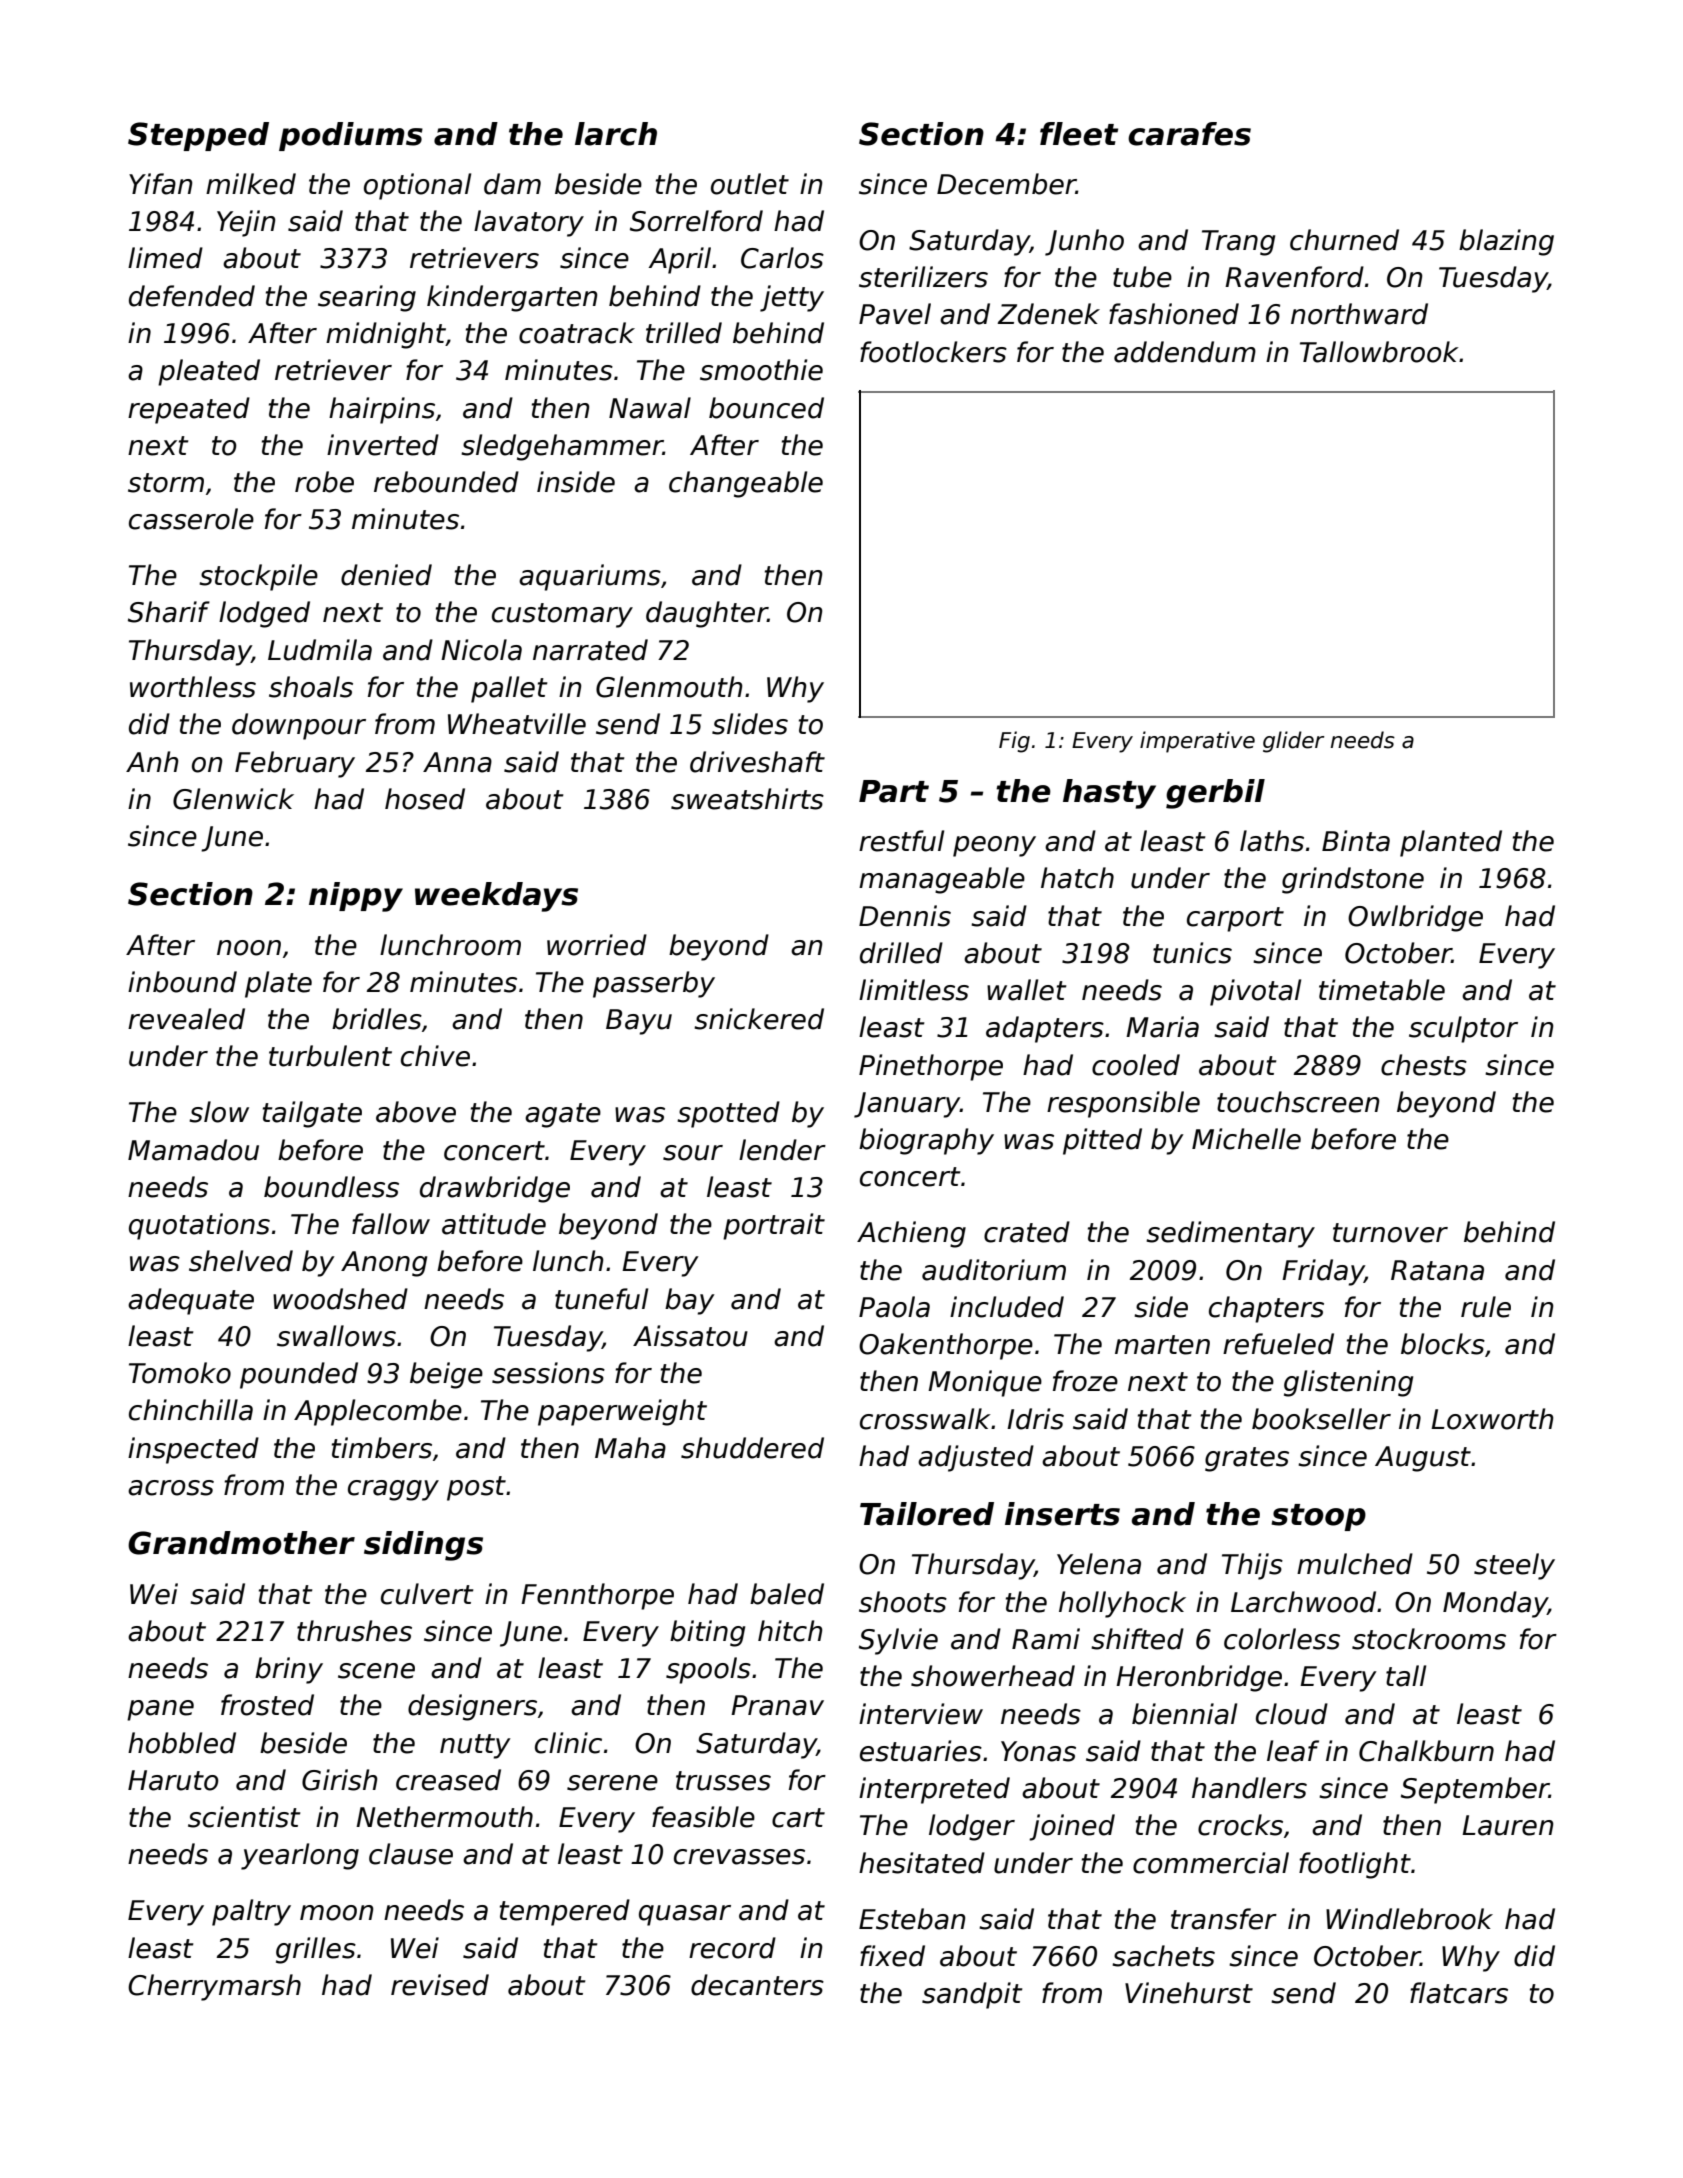  What do you see at coordinates (1215, 794) in the screenshot?
I see `gerbil` at bounding box center [1215, 794].
